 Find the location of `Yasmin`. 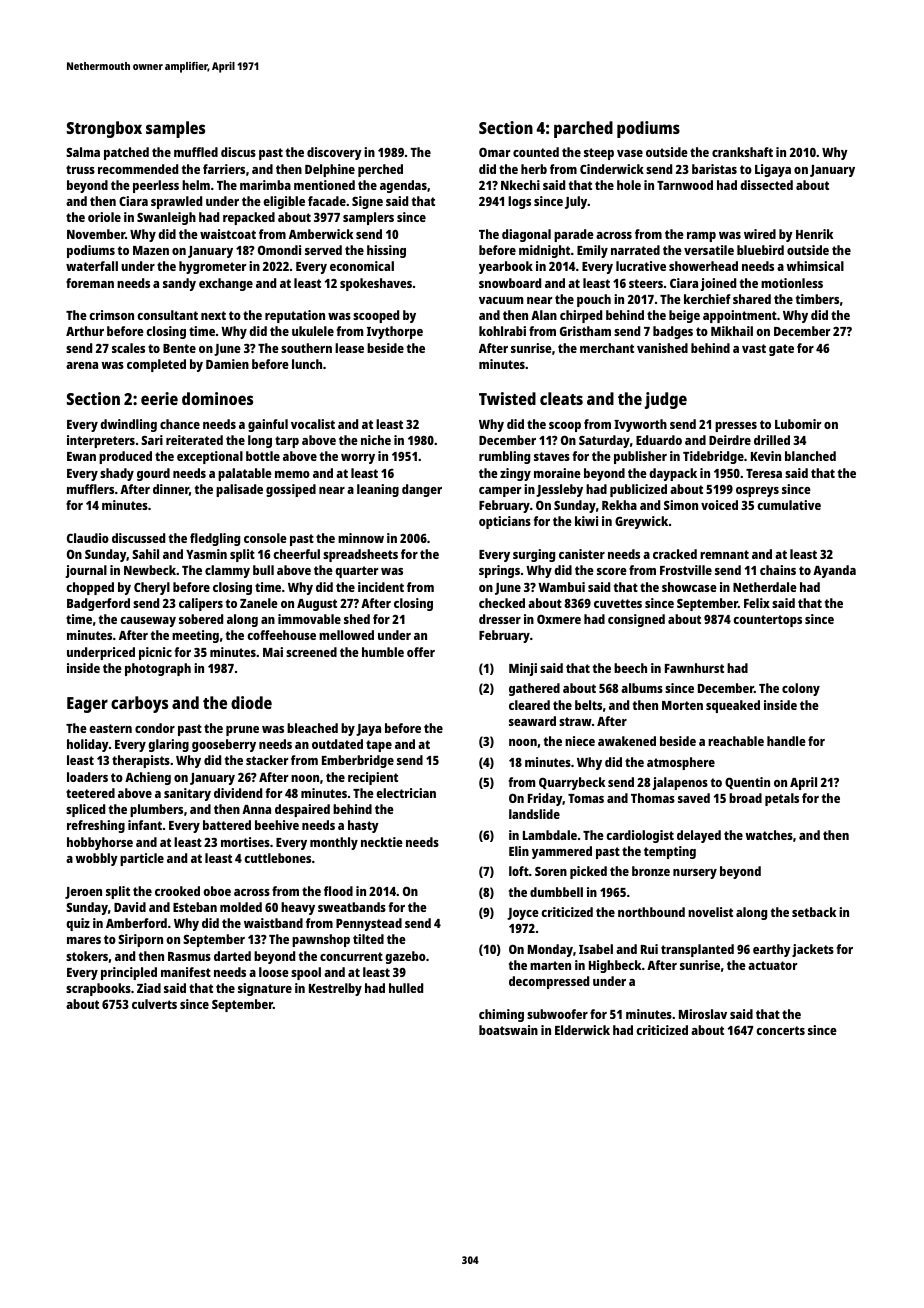

Yasmin is located at coordinates (206, 554).
